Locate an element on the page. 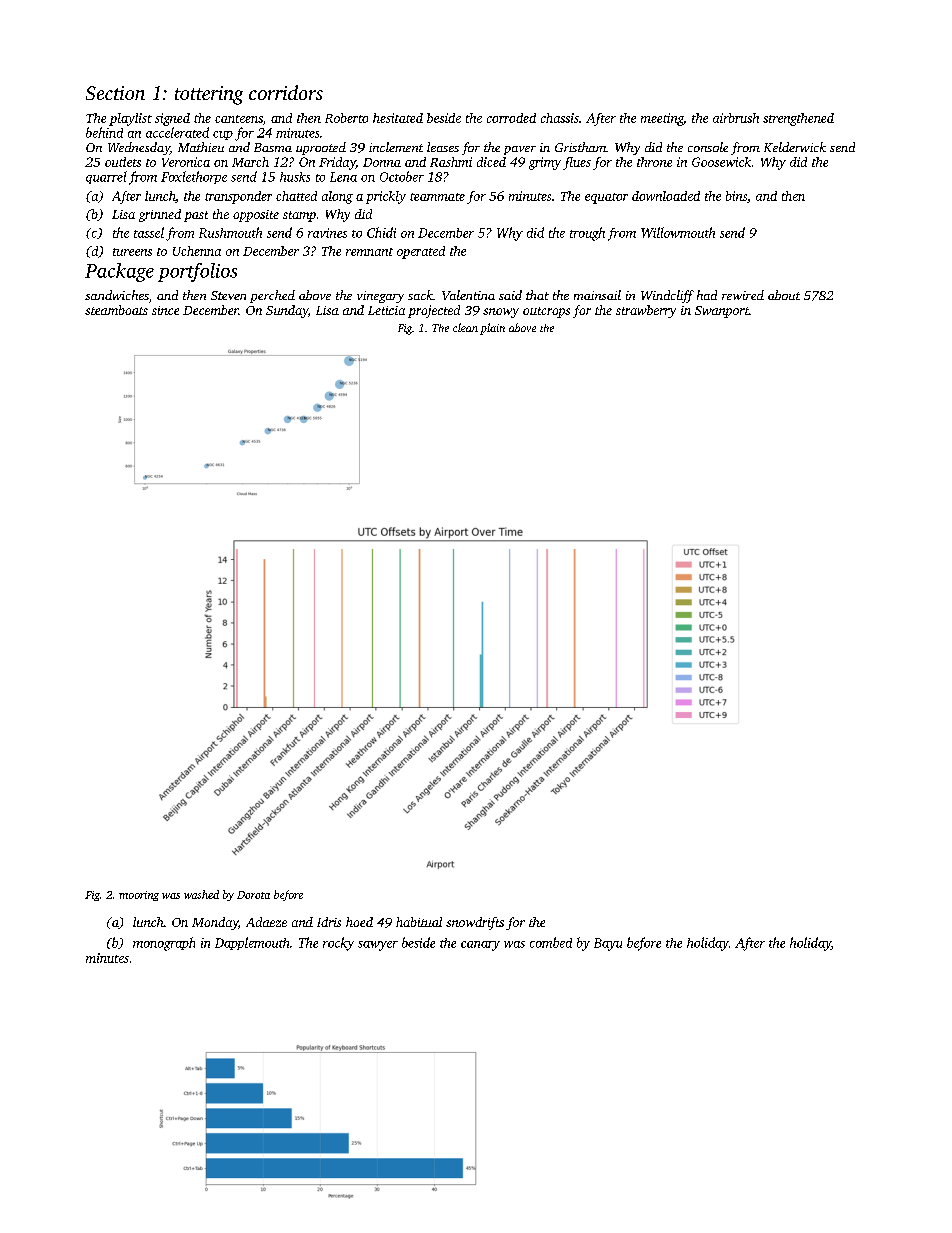 The height and width of the document is (1233, 952). corroded is located at coordinates (511, 118).
